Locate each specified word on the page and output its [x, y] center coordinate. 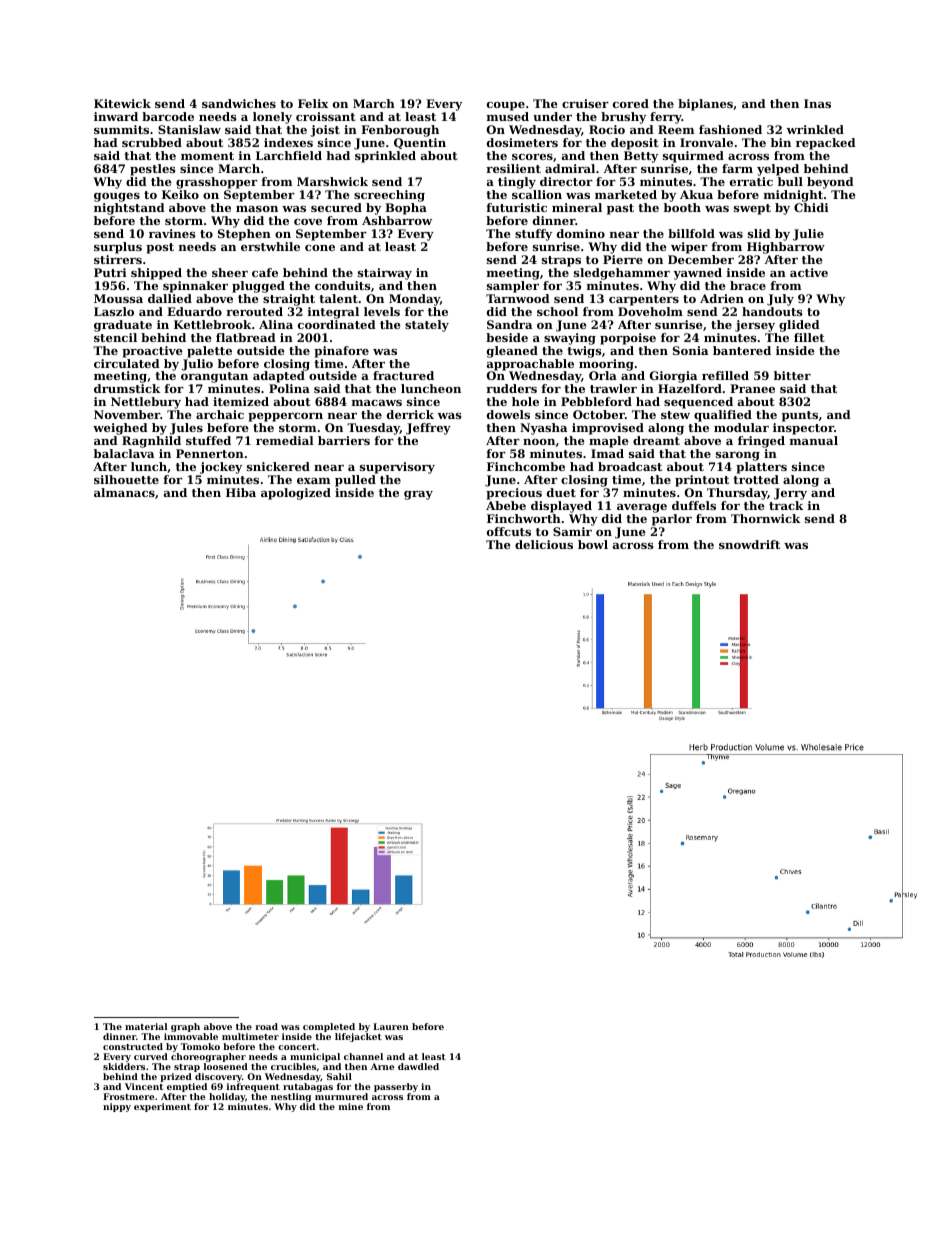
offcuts [509, 531]
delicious [544, 544]
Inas [817, 103]
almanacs [124, 492]
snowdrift [749, 544]
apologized [296, 494]
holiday [227, 1097]
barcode [168, 116]
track [786, 505]
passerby [396, 1087]
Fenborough [400, 131]
